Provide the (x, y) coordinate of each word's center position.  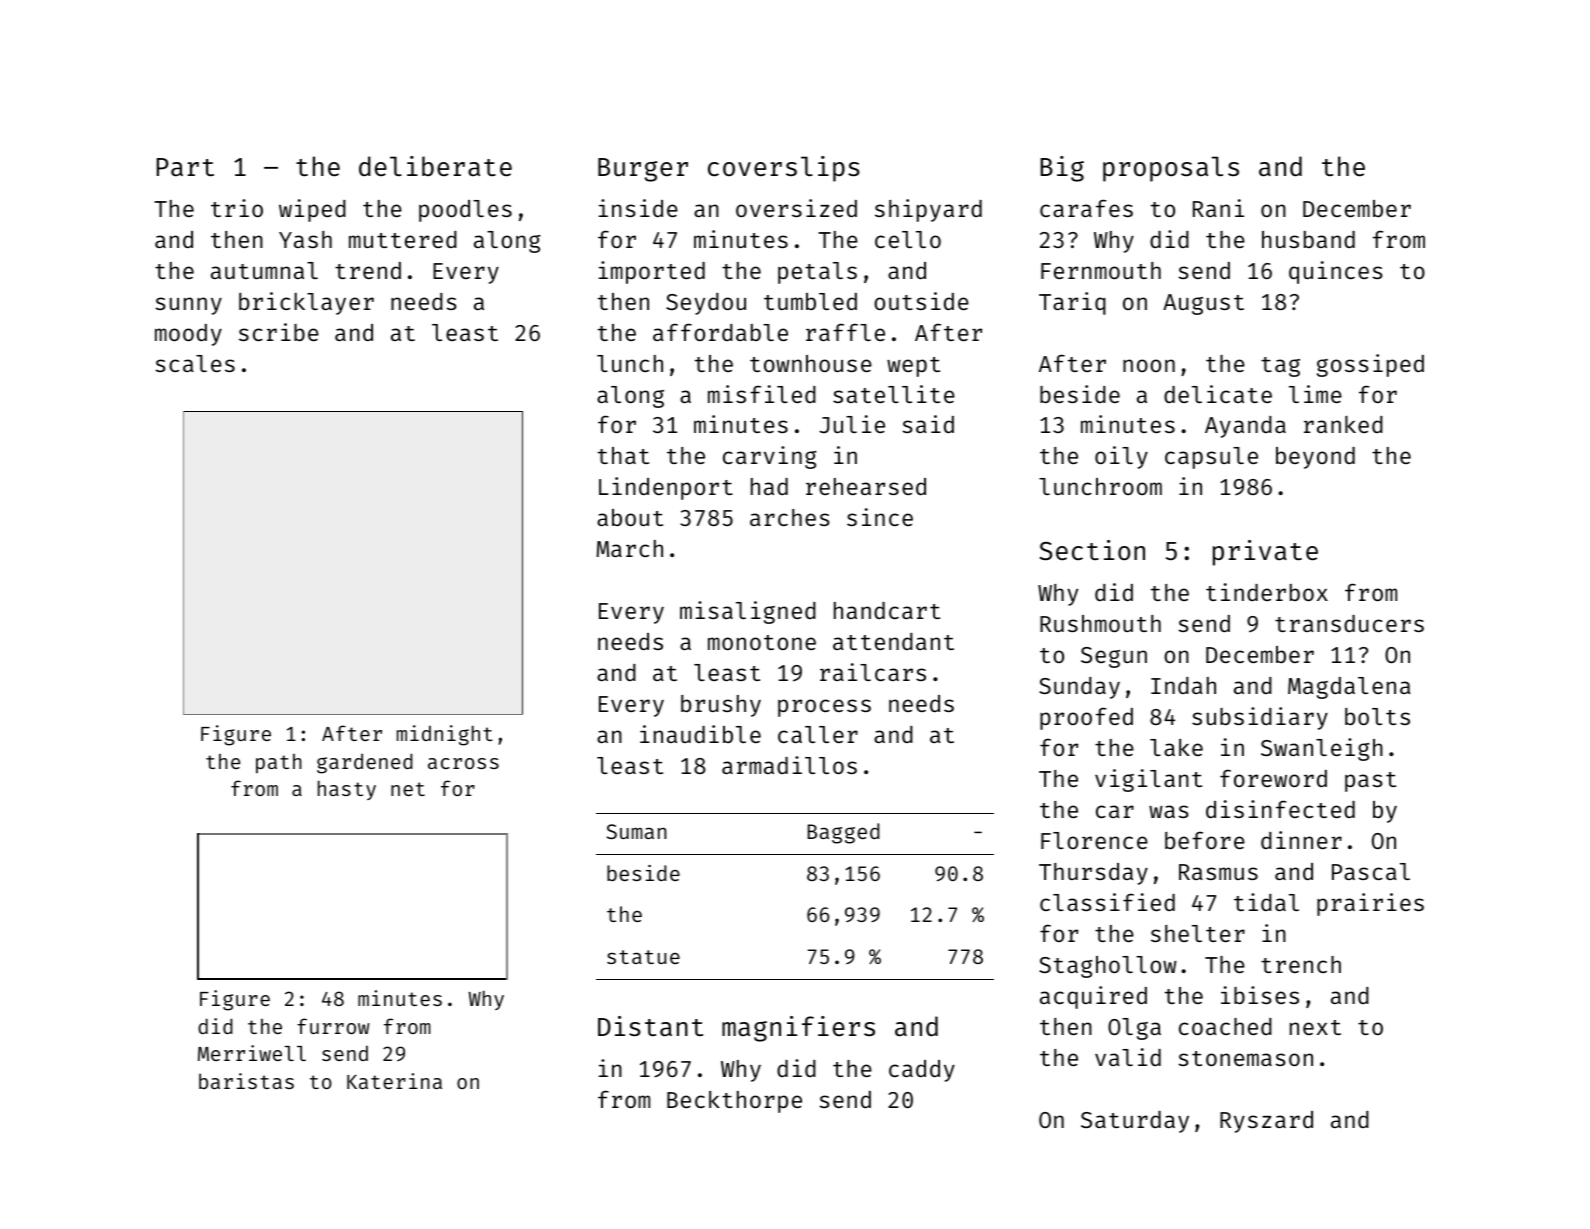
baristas (246, 1081)
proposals (1171, 169)
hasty (347, 790)
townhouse (811, 363)
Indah (1183, 685)
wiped (312, 210)
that (623, 455)
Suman (636, 831)
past (1370, 782)
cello (908, 239)
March (629, 548)
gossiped (1370, 365)
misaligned (748, 612)
